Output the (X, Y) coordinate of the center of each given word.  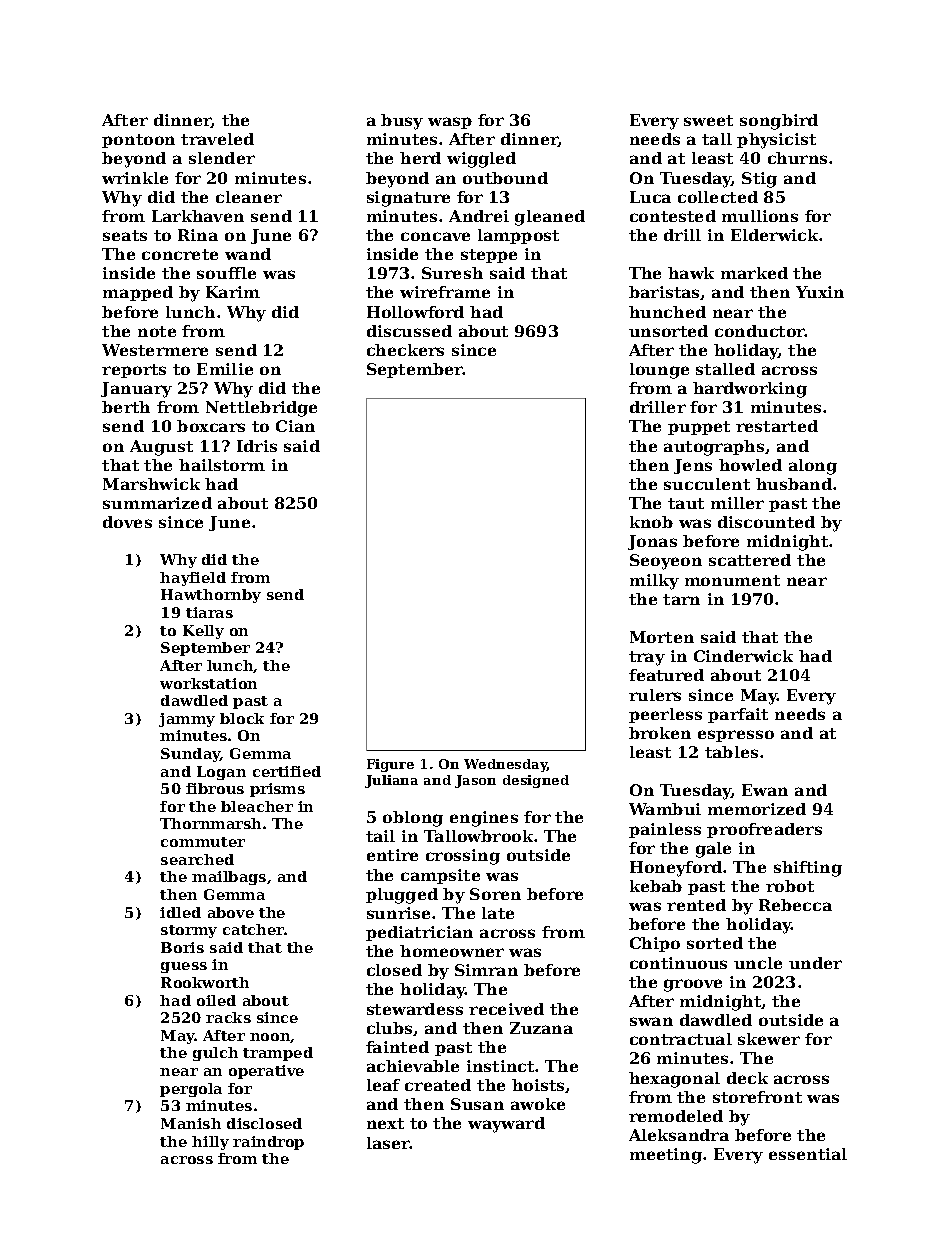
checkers (405, 350)
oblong (413, 819)
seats (125, 235)
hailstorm (222, 465)
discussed (409, 331)
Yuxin (820, 292)
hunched (667, 312)
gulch (215, 1054)
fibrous (215, 788)
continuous (678, 963)
